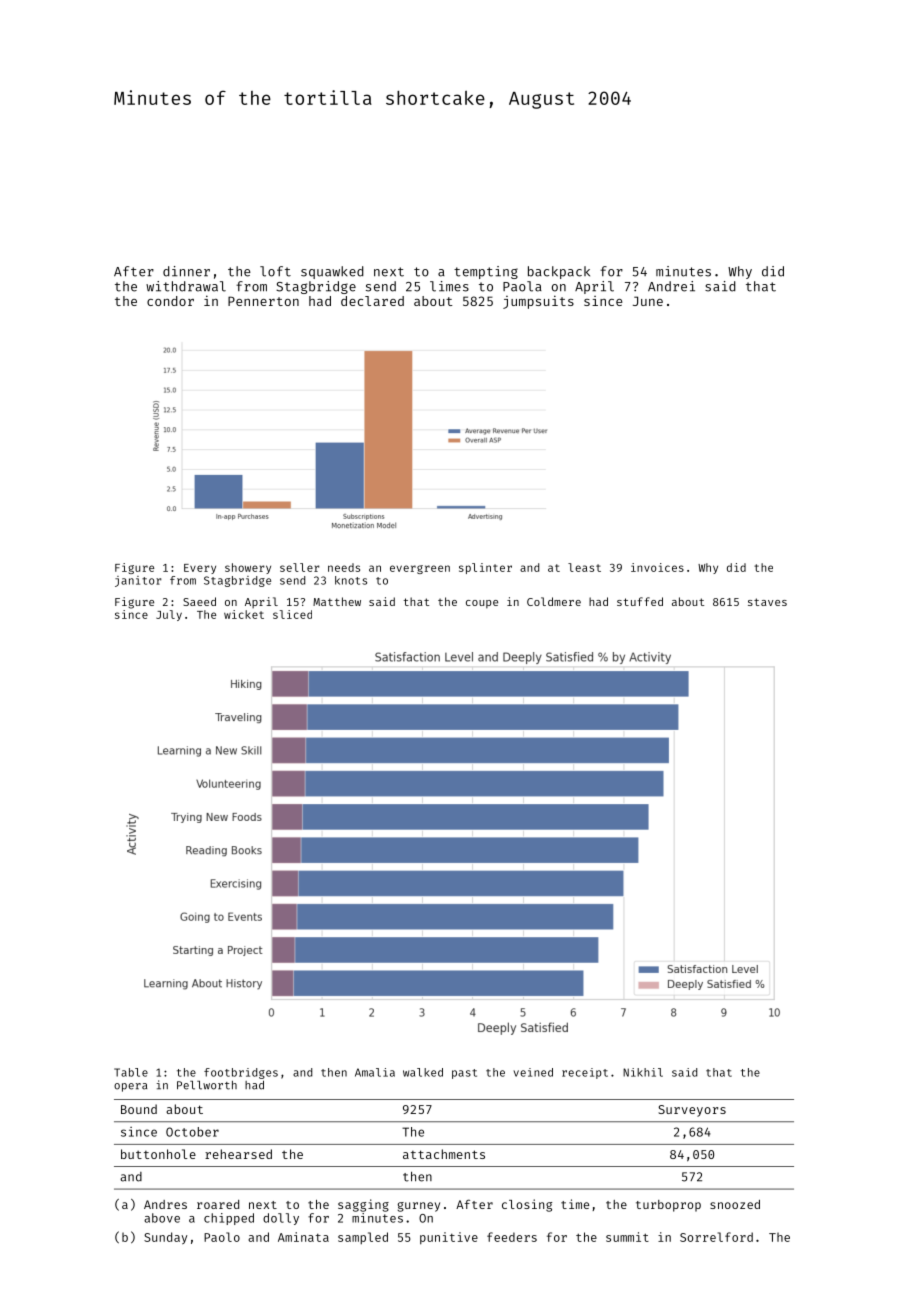  Describe the element at coordinates (485, 568) in the document. I see `splinter` at that location.
